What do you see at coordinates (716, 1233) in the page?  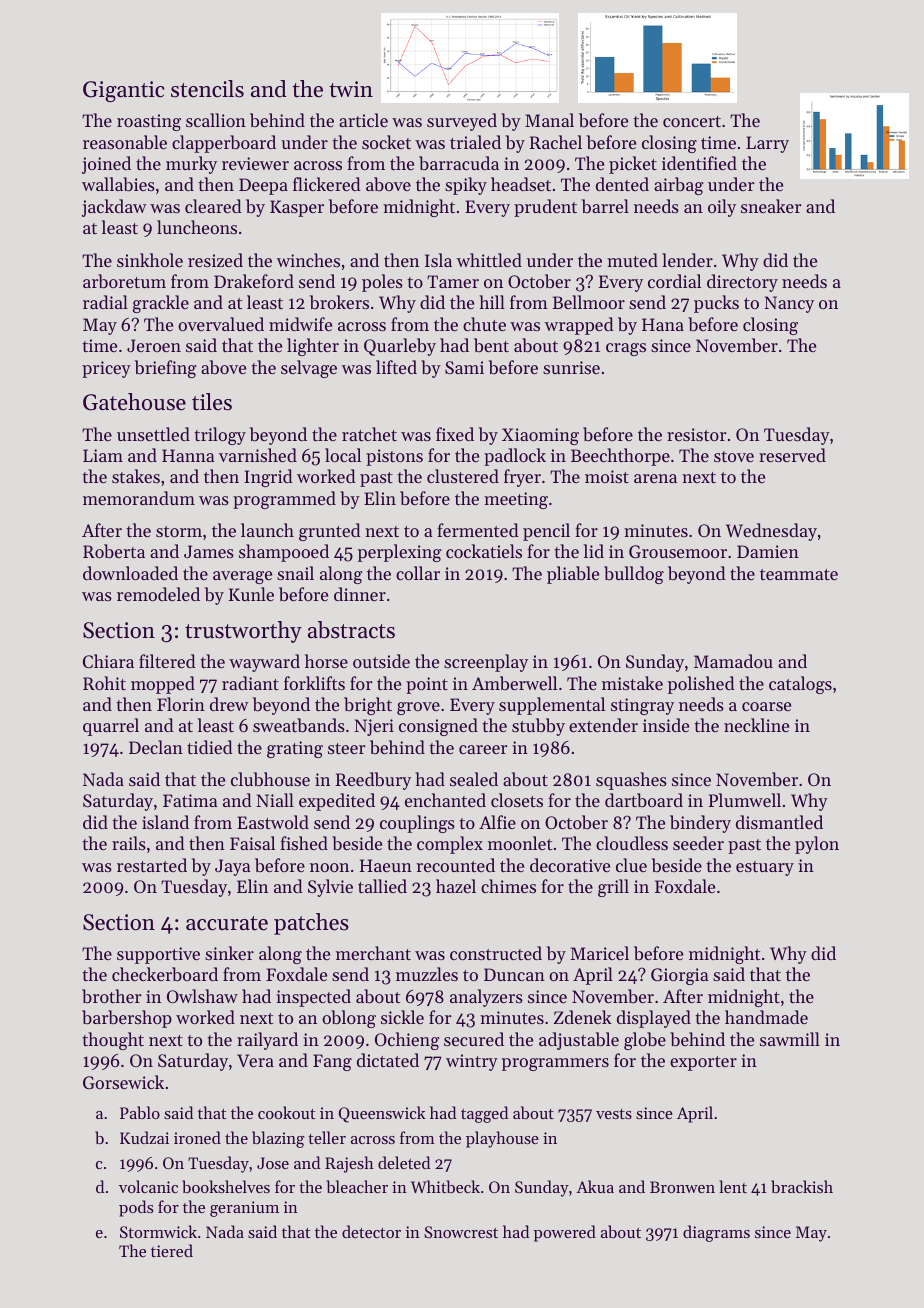 I see `diagrams` at bounding box center [716, 1233].
